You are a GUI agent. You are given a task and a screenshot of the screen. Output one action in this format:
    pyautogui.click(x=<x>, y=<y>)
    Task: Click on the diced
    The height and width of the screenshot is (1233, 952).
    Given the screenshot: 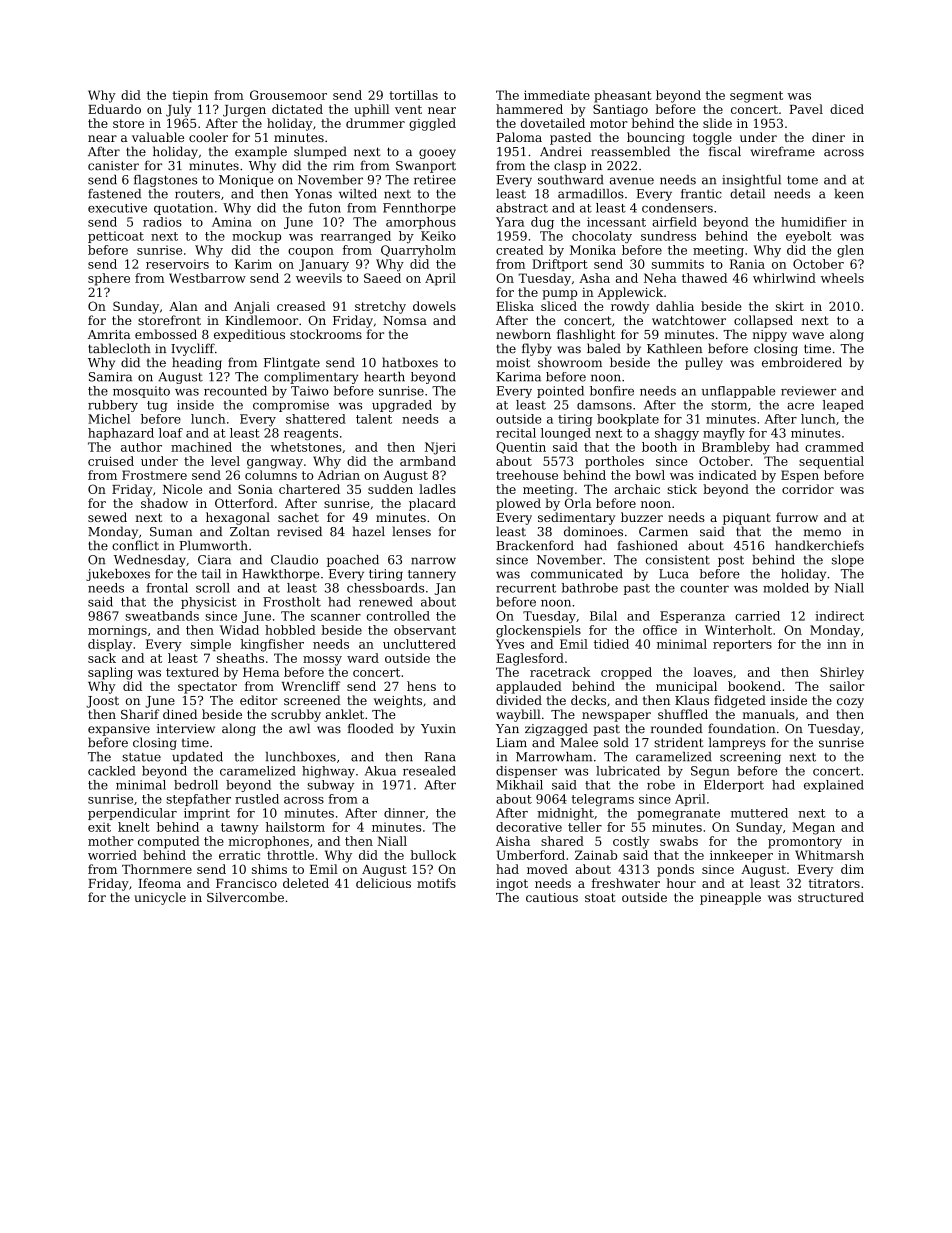 What is the action you would take?
    pyautogui.click(x=847, y=109)
